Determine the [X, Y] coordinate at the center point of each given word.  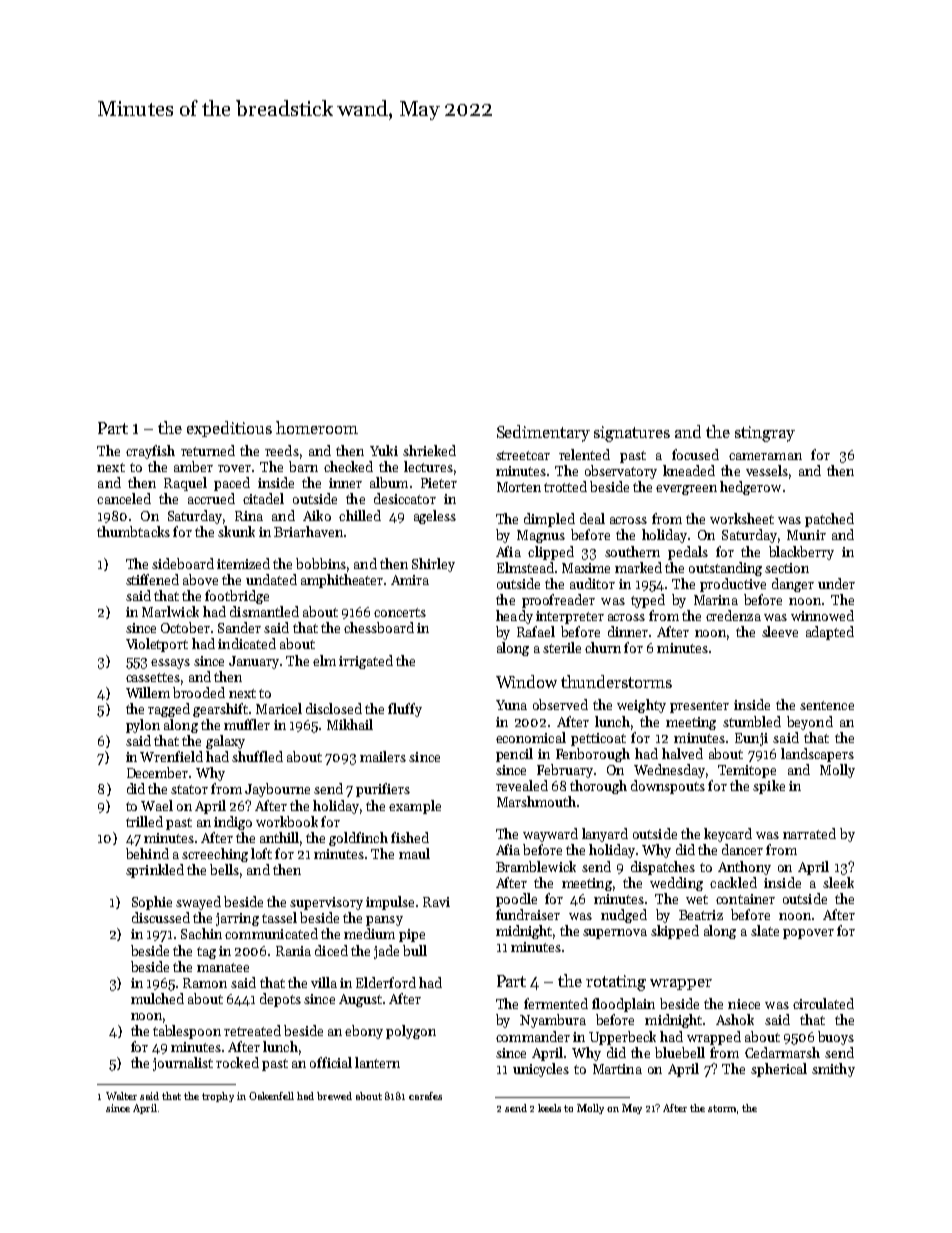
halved [682, 753]
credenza [733, 615]
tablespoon [187, 1032]
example [415, 807]
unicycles [541, 1070]
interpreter [570, 617]
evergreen [686, 490]
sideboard [183, 563]
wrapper [681, 984]
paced [232, 484]
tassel [279, 917]
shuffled [257, 756]
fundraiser [528, 914]
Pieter [439, 483]
